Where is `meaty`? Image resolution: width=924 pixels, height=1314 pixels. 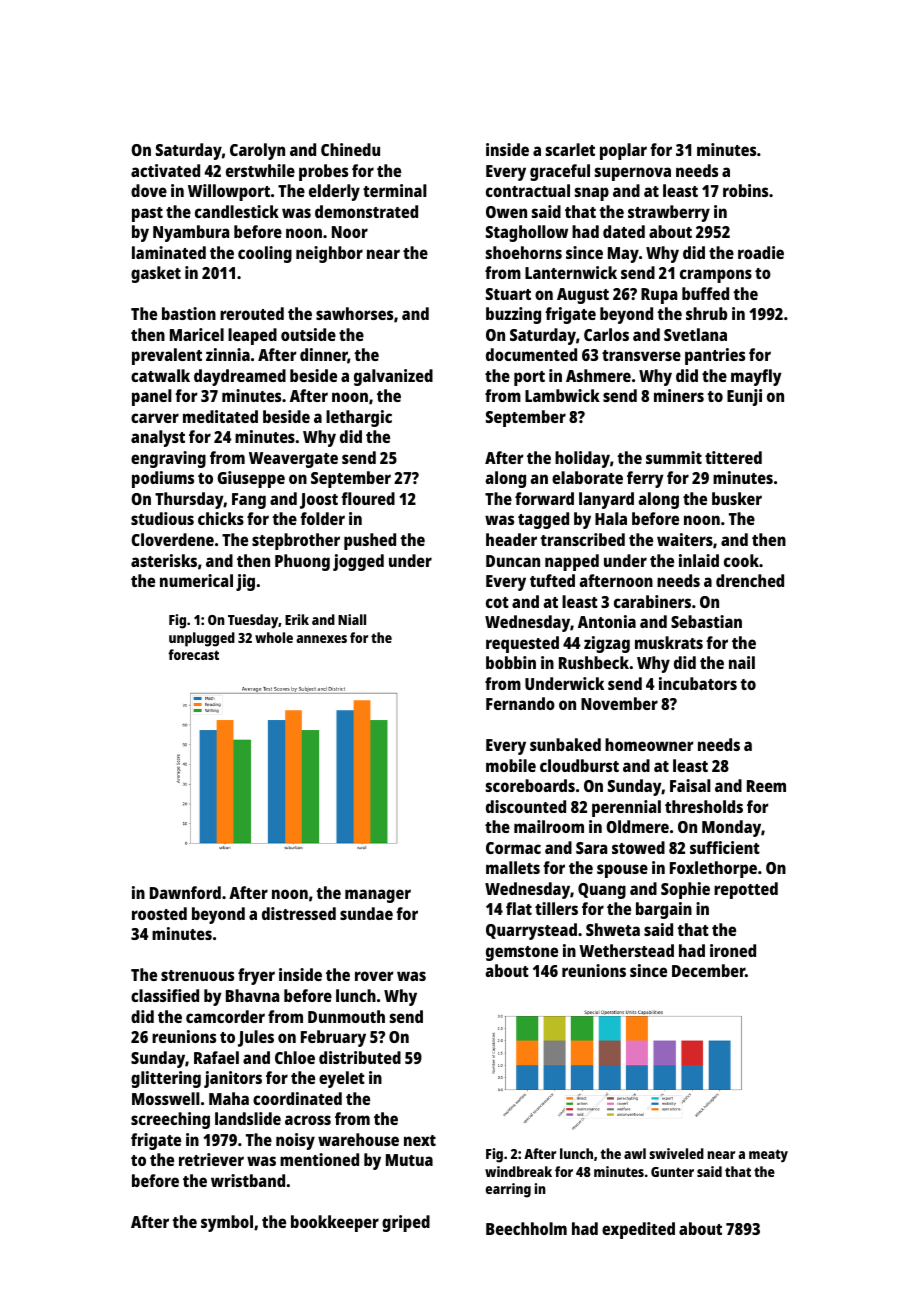 meaty is located at coordinates (768, 1156).
